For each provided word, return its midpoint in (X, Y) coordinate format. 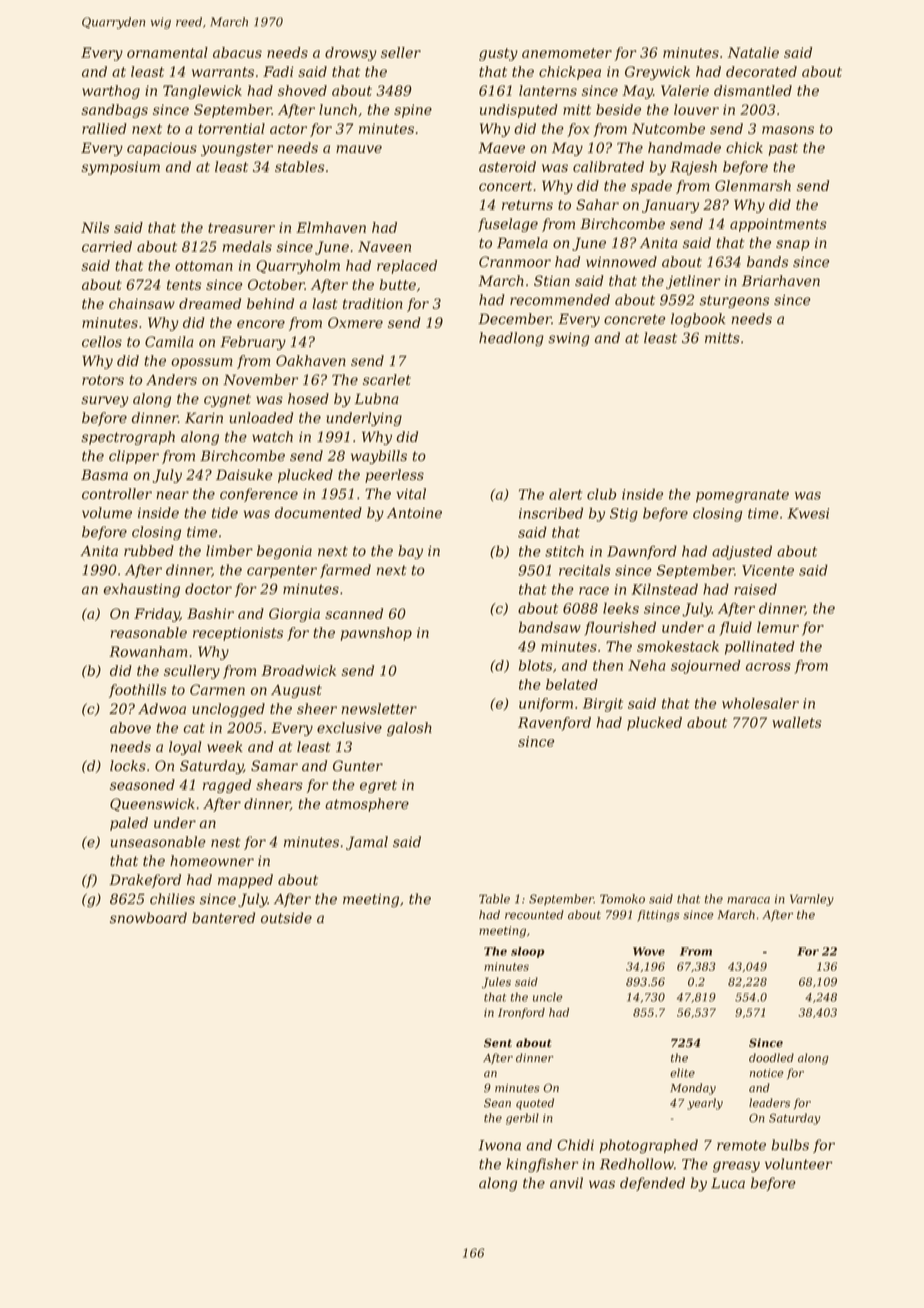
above (130, 727)
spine (413, 111)
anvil (566, 1183)
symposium (120, 168)
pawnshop (376, 634)
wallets (797, 722)
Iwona (499, 1145)
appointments (778, 225)
